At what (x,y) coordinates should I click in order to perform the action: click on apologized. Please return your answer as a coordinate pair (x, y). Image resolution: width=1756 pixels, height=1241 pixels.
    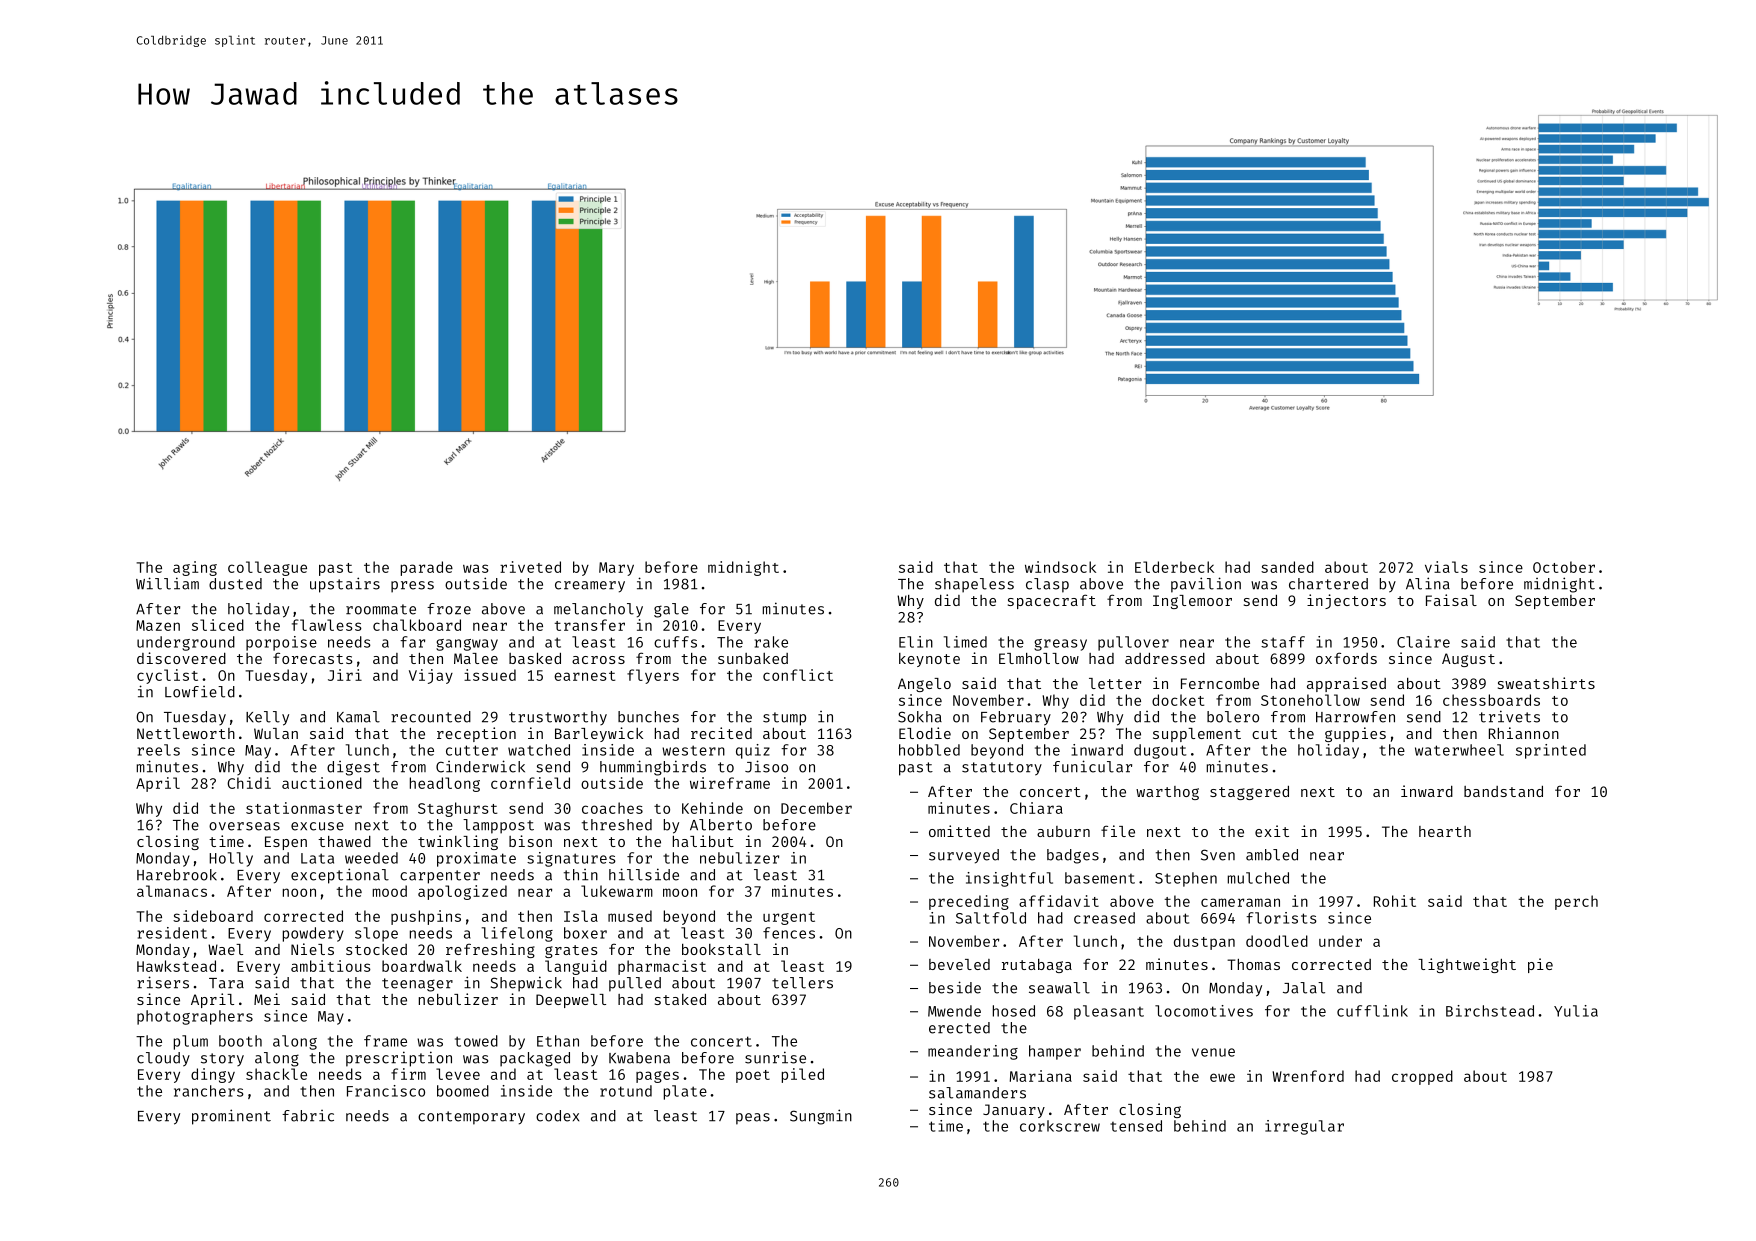
    Looking at the image, I should click on (462, 892).
